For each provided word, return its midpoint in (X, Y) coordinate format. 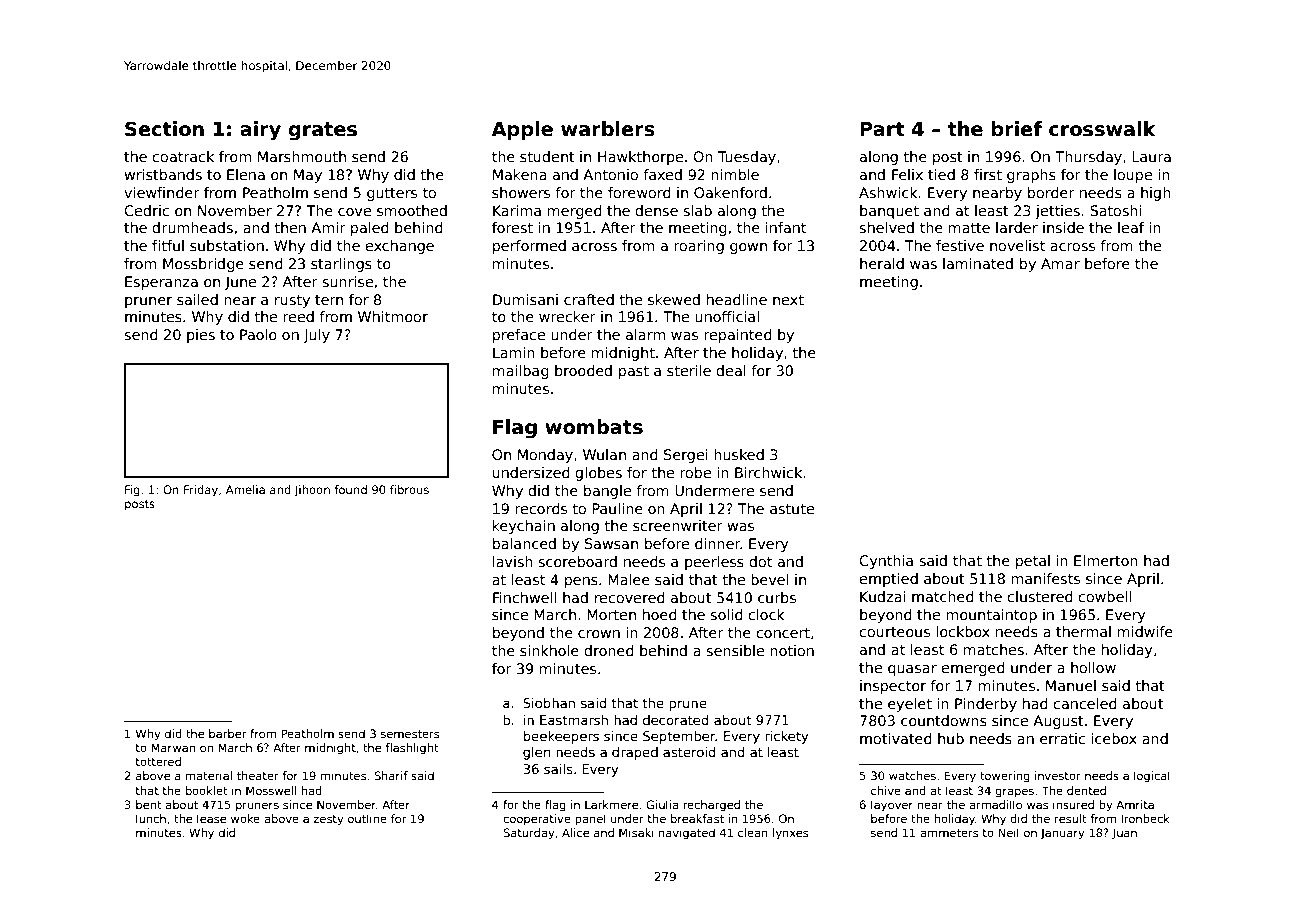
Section (164, 129)
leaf (1131, 227)
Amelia (245, 489)
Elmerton (1106, 560)
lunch (151, 818)
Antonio (610, 174)
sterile (689, 370)
